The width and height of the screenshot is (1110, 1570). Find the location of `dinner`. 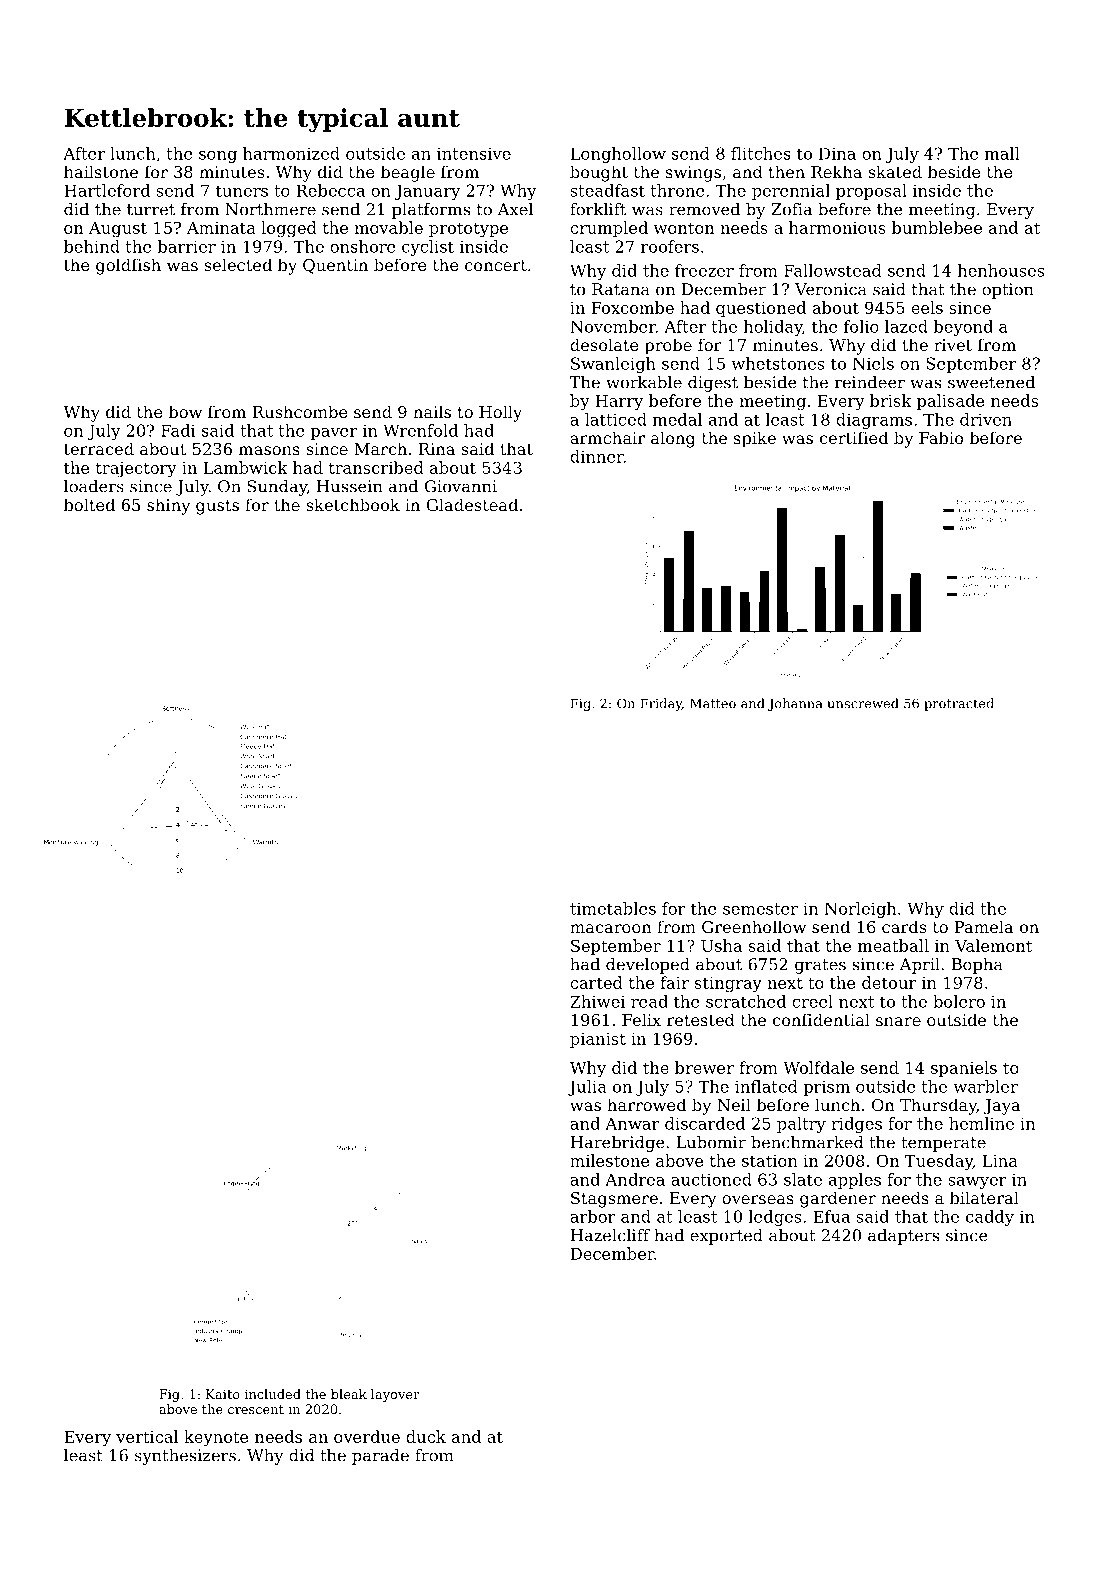

dinner is located at coordinates (597, 456).
